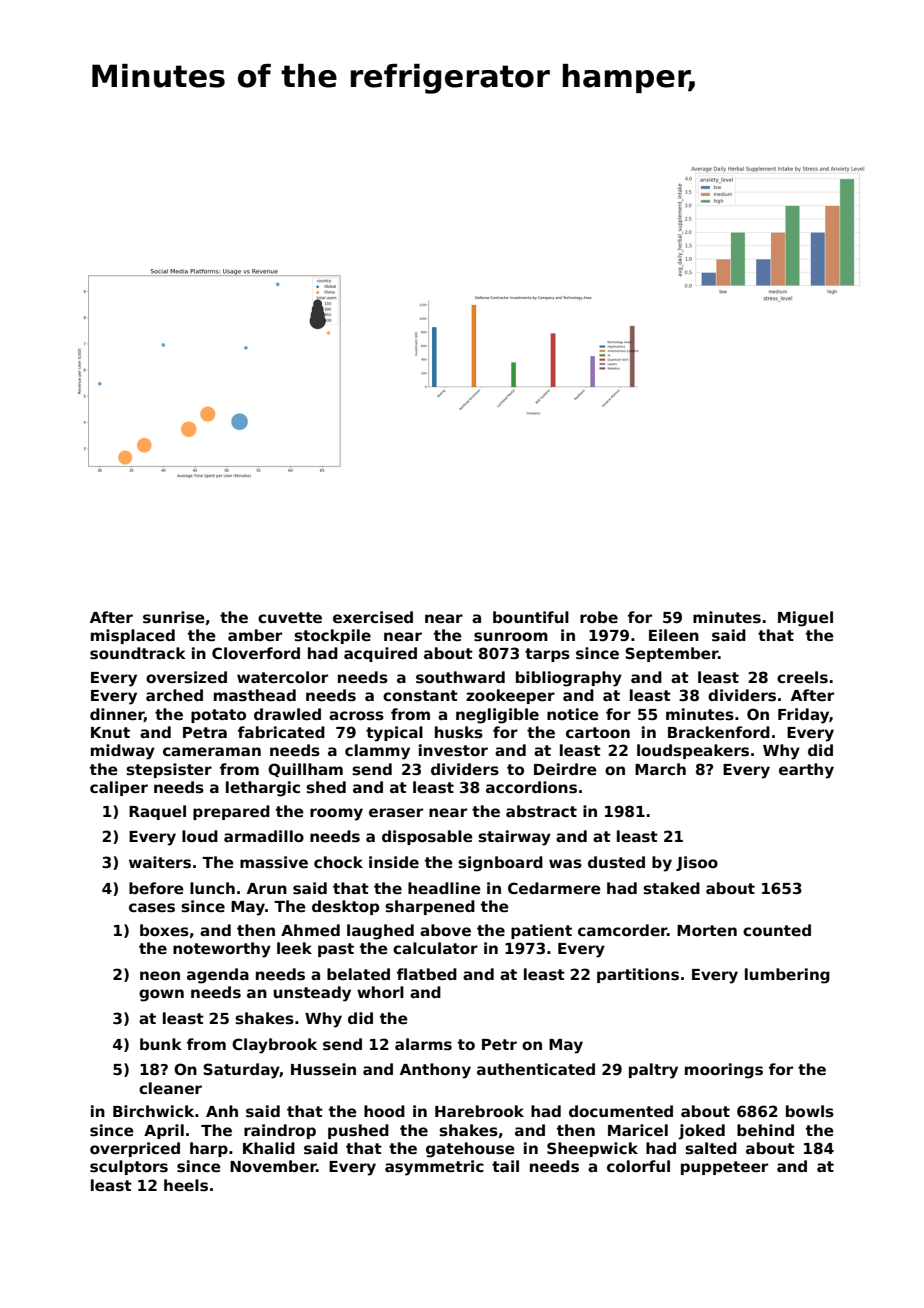 This screenshot has width=924, height=1308. What do you see at coordinates (434, 1168) in the screenshot?
I see `asymmetric` at bounding box center [434, 1168].
